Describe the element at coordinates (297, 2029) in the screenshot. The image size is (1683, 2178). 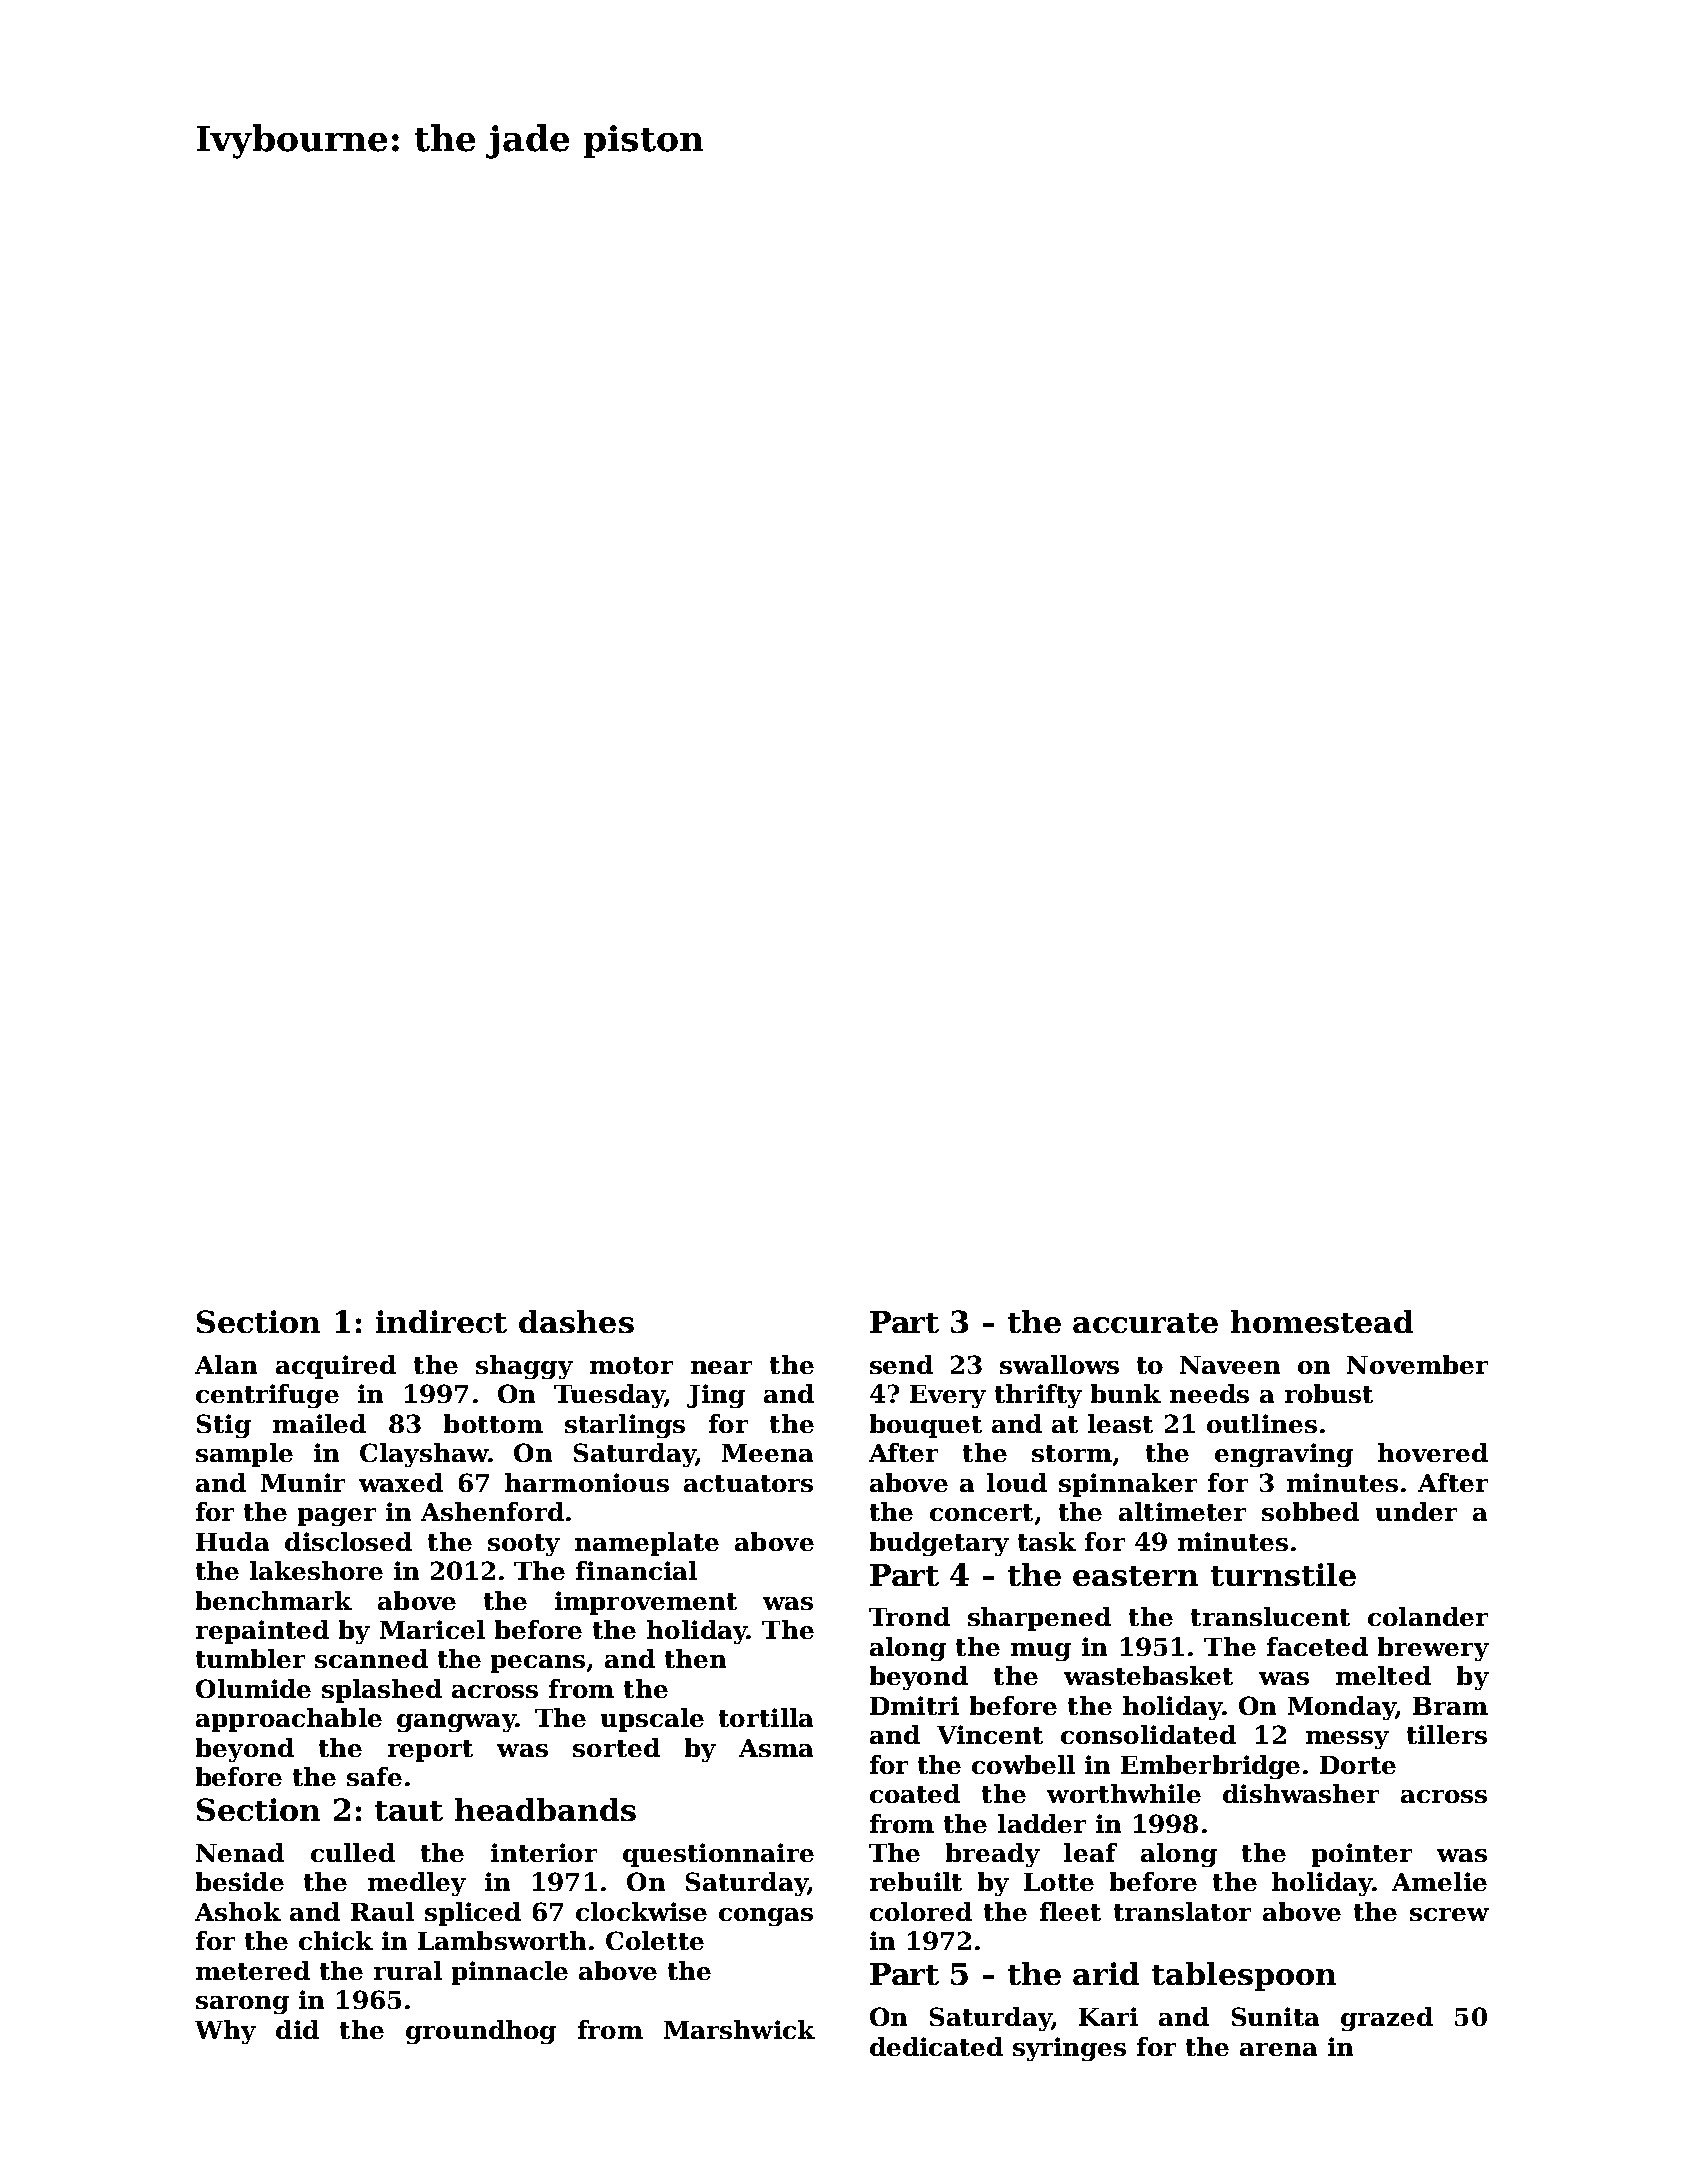
I see `did` at that location.
